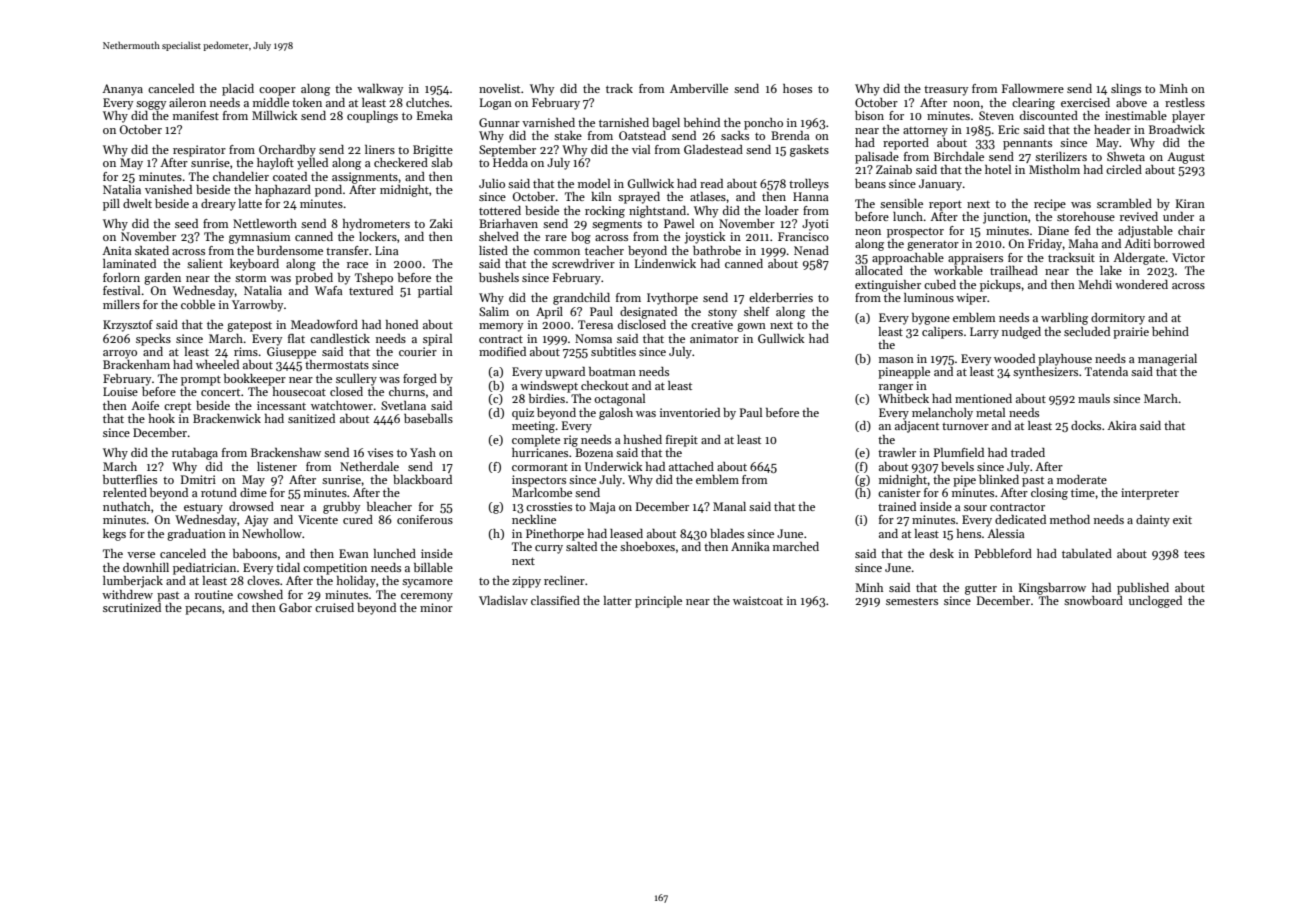 This screenshot has height=924, width=1308. What do you see at coordinates (136, 364) in the screenshot?
I see `Brackenham` at bounding box center [136, 364].
